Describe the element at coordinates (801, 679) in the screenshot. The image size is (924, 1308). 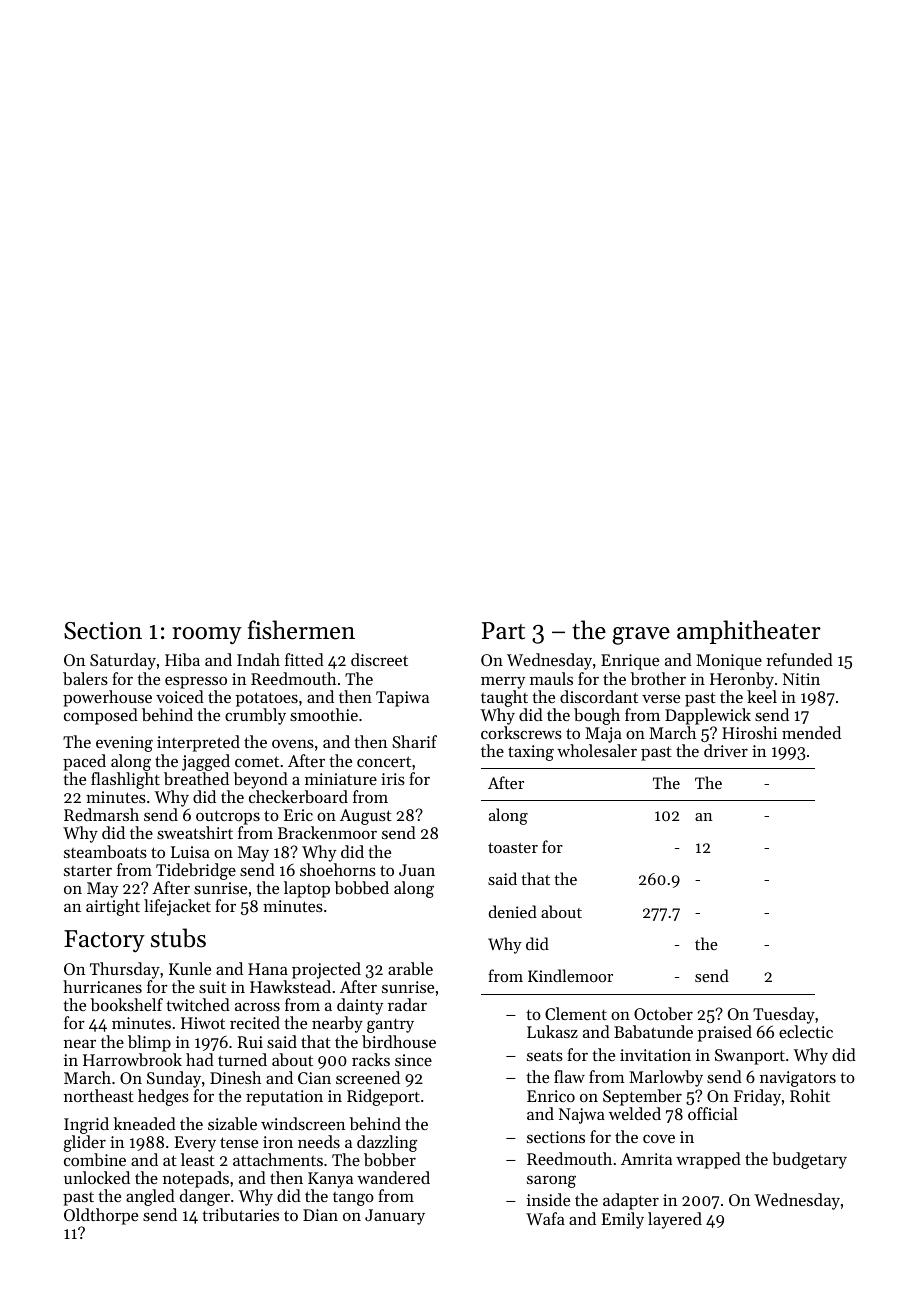
I see `Nitin` at that location.
